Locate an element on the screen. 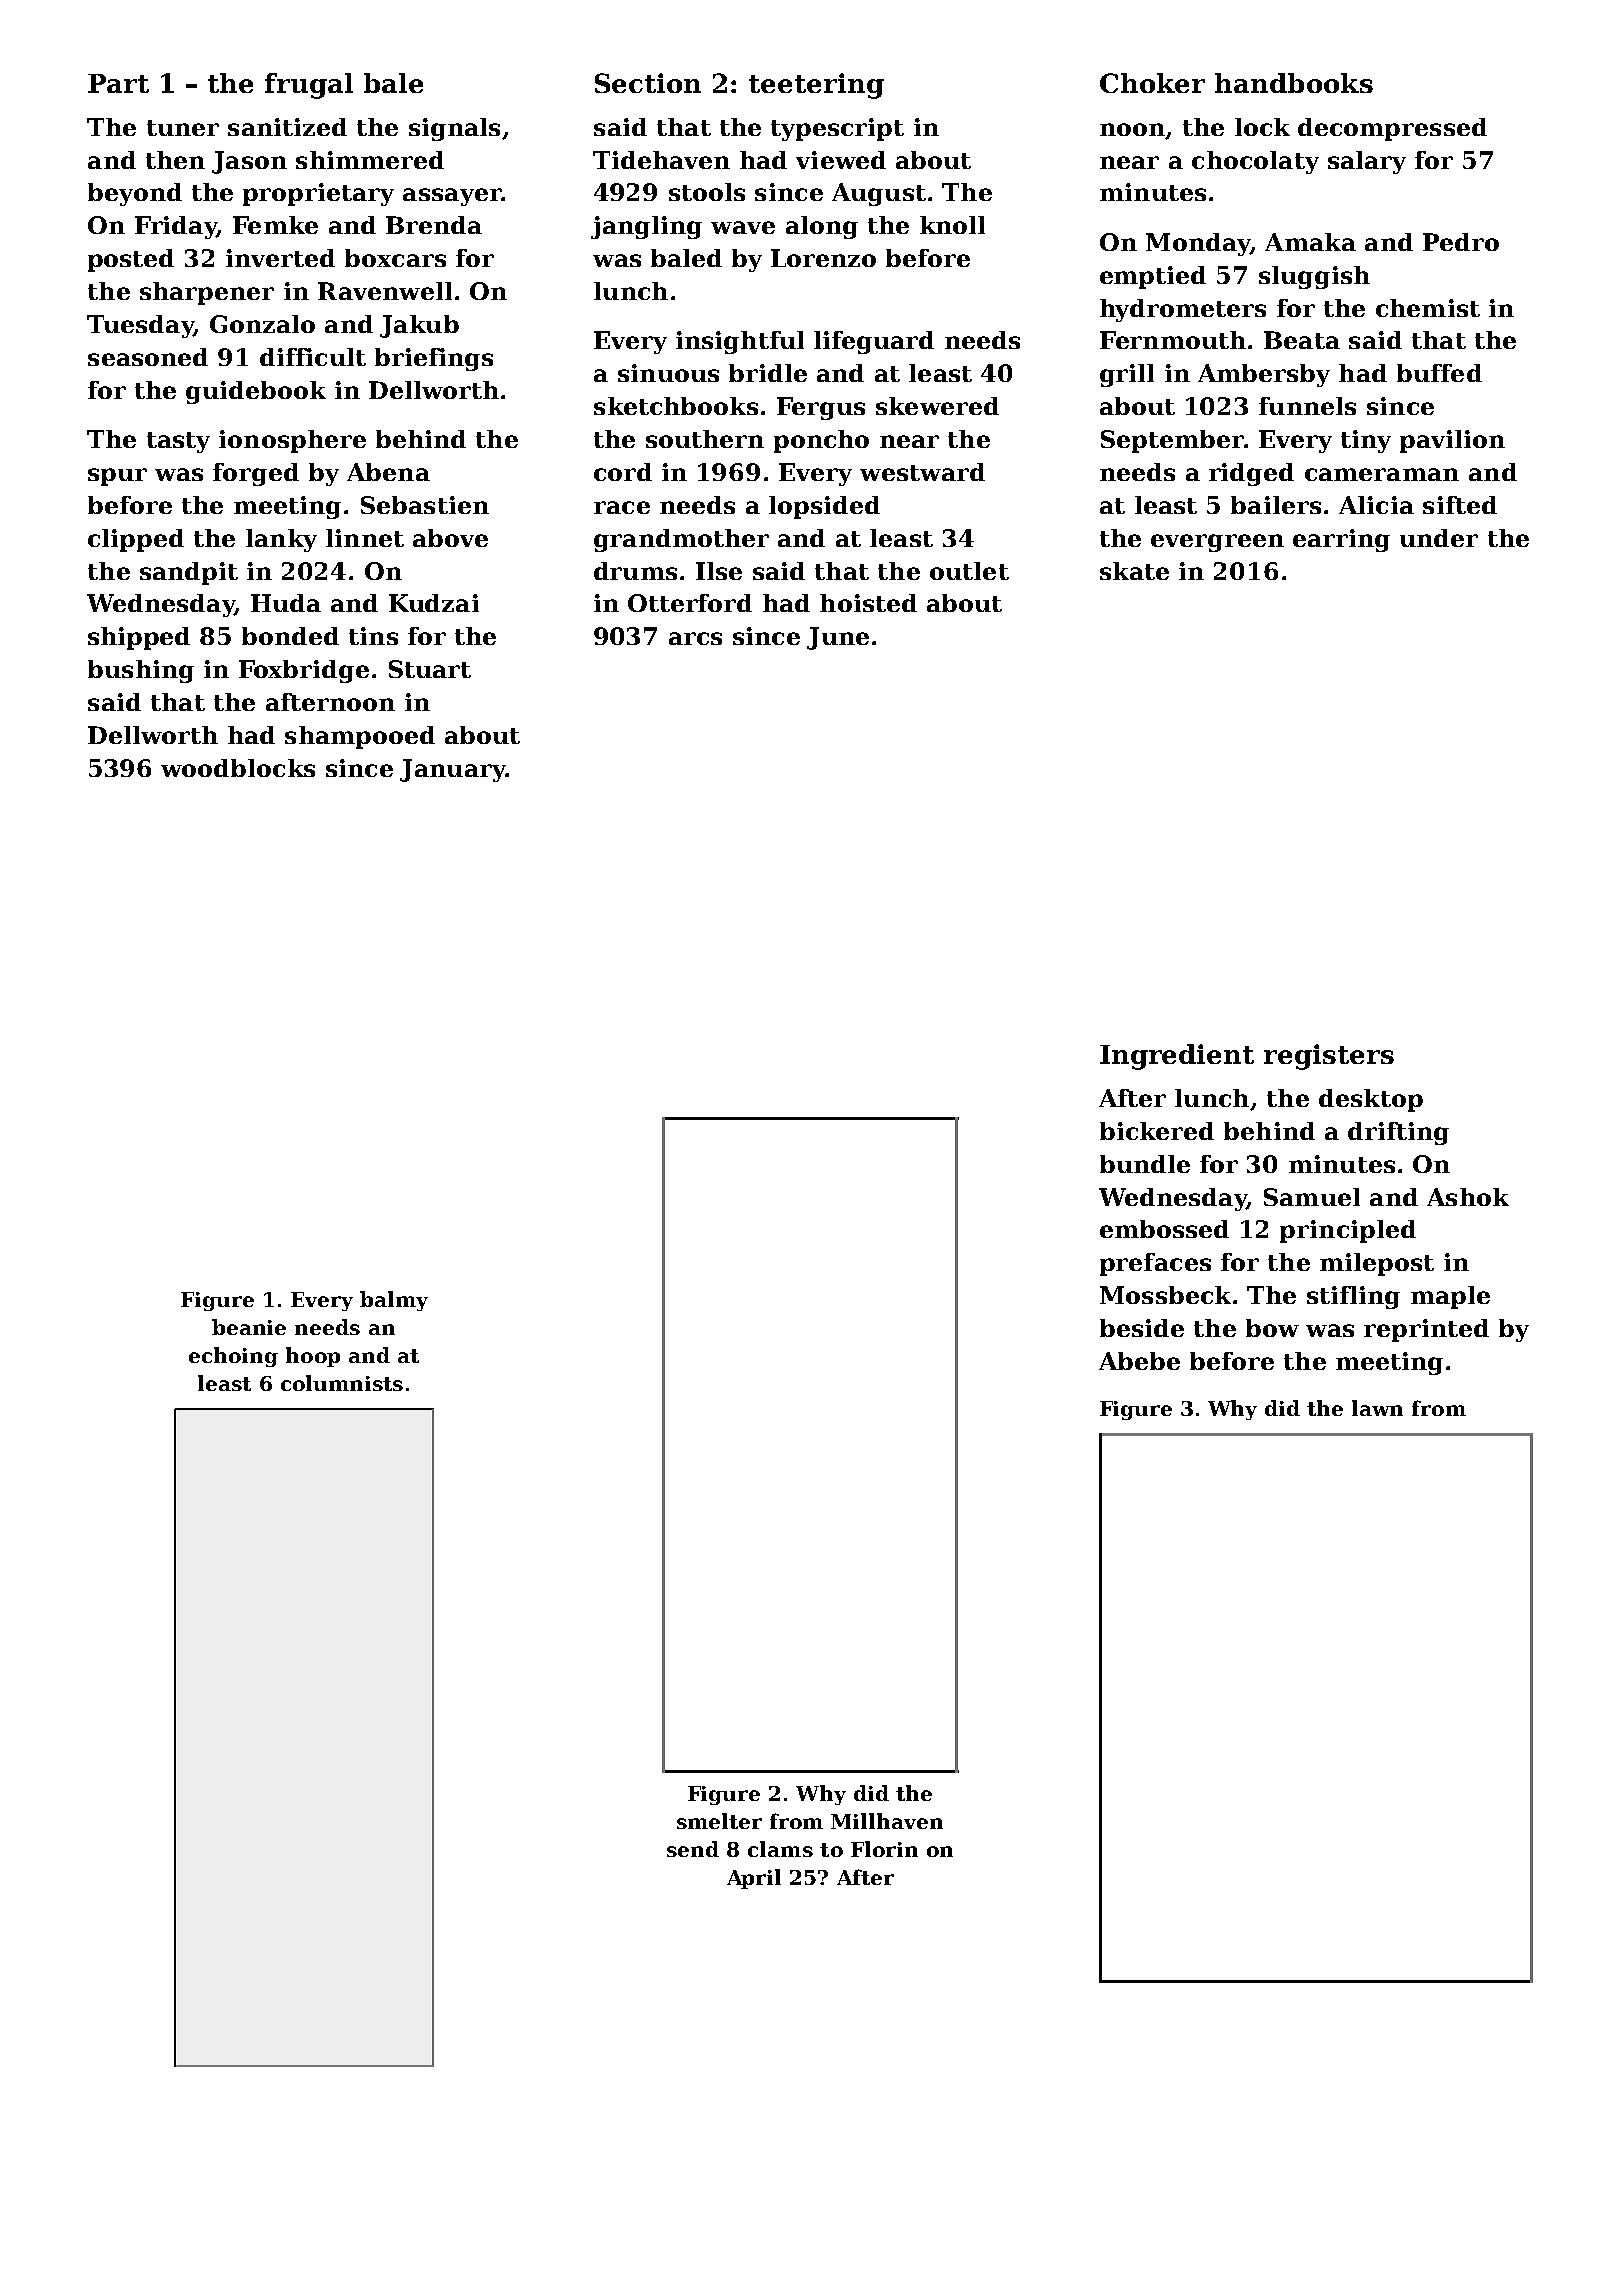  lawn is located at coordinates (1377, 1408).
